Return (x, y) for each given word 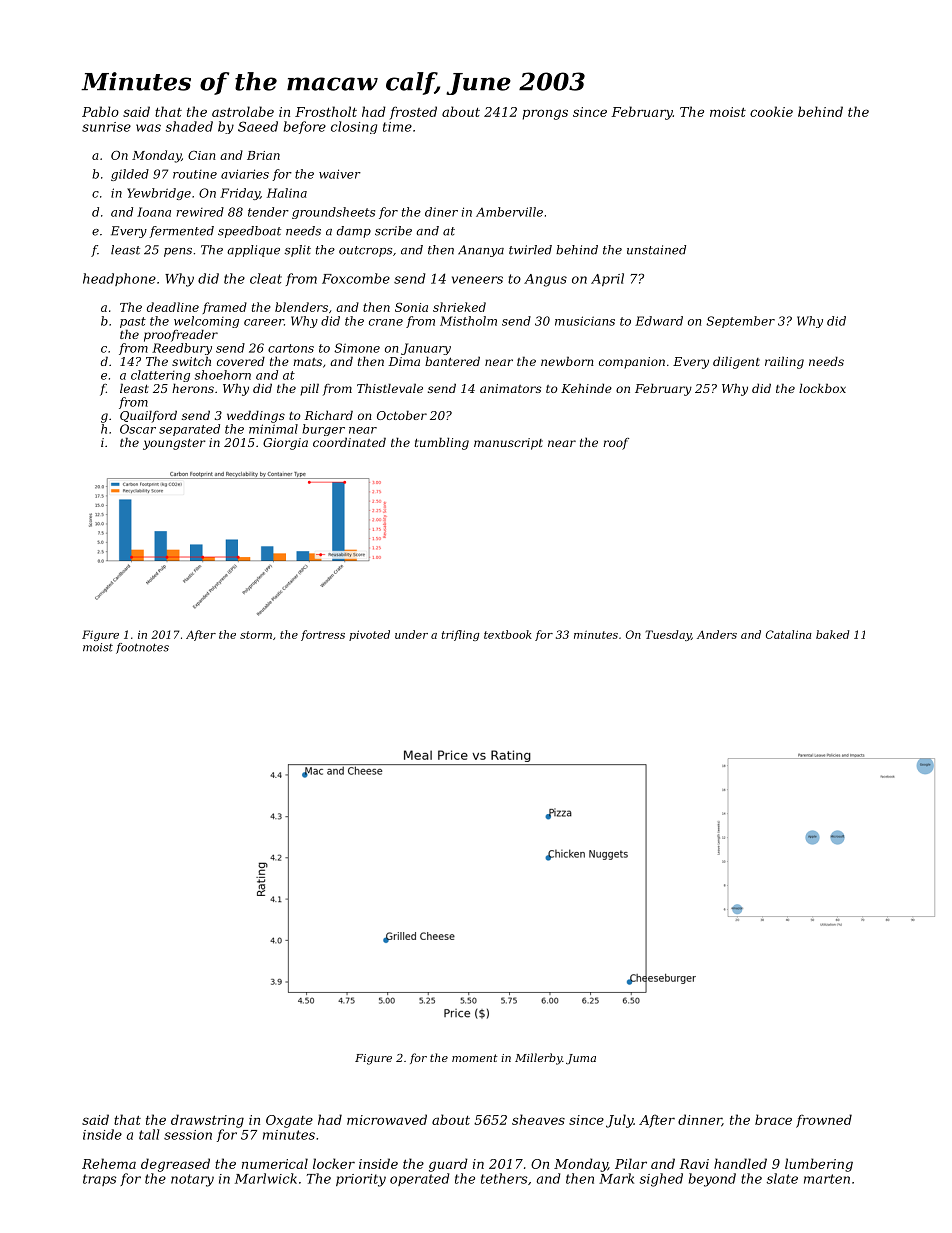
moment (474, 1058)
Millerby (538, 1059)
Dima (404, 361)
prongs (545, 114)
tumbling (442, 443)
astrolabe (243, 111)
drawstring (207, 1121)
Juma (581, 1059)
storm (256, 635)
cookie (771, 111)
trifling (461, 635)
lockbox (822, 388)
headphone (119, 279)
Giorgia (285, 444)
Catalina (789, 634)
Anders (717, 634)
